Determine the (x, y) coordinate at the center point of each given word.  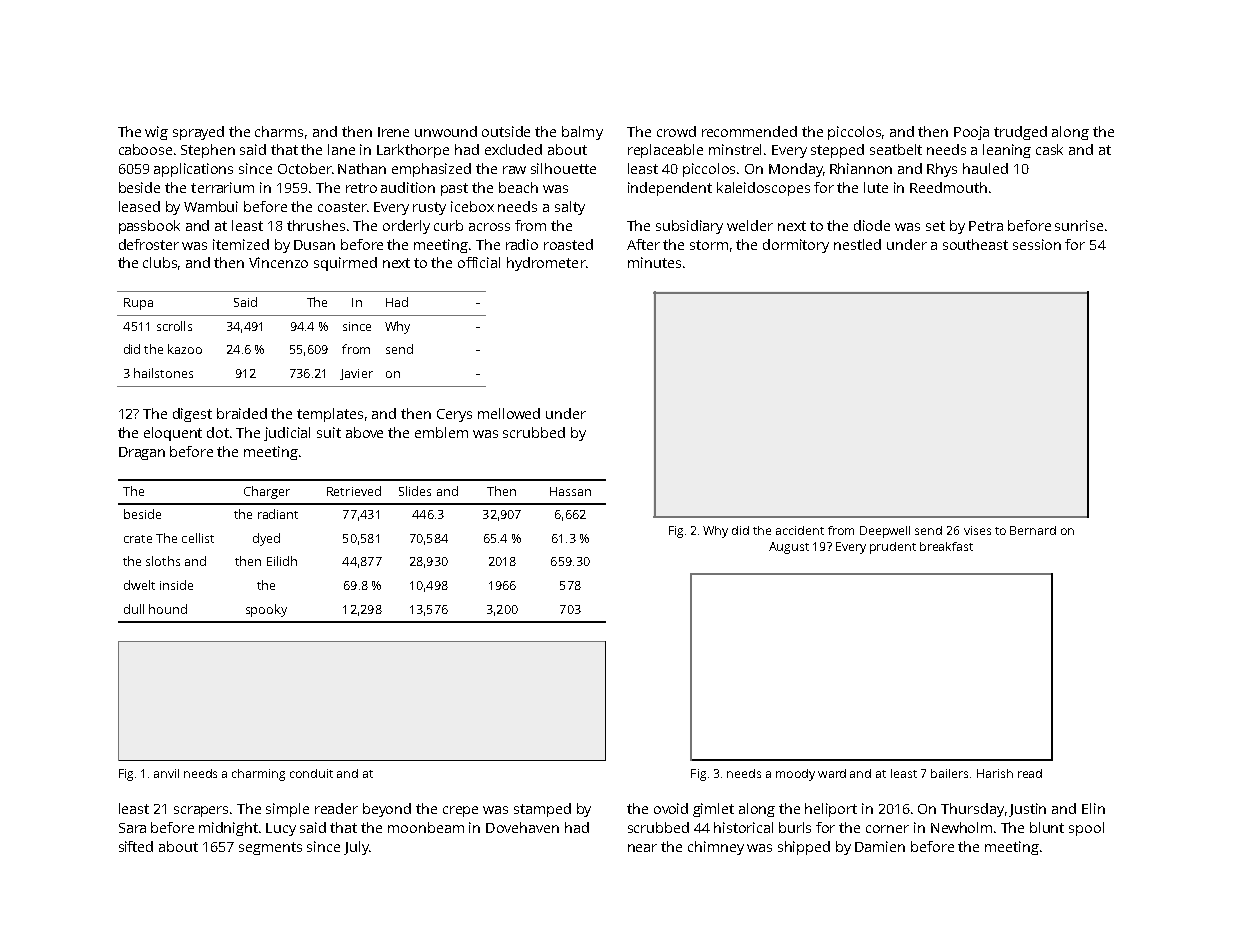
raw (514, 170)
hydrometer (546, 264)
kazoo (185, 349)
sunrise (1079, 225)
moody (795, 775)
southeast (975, 244)
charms (279, 131)
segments (270, 848)
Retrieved (354, 491)
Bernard (1033, 530)
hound (168, 609)
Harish (995, 773)
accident (800, 530)
